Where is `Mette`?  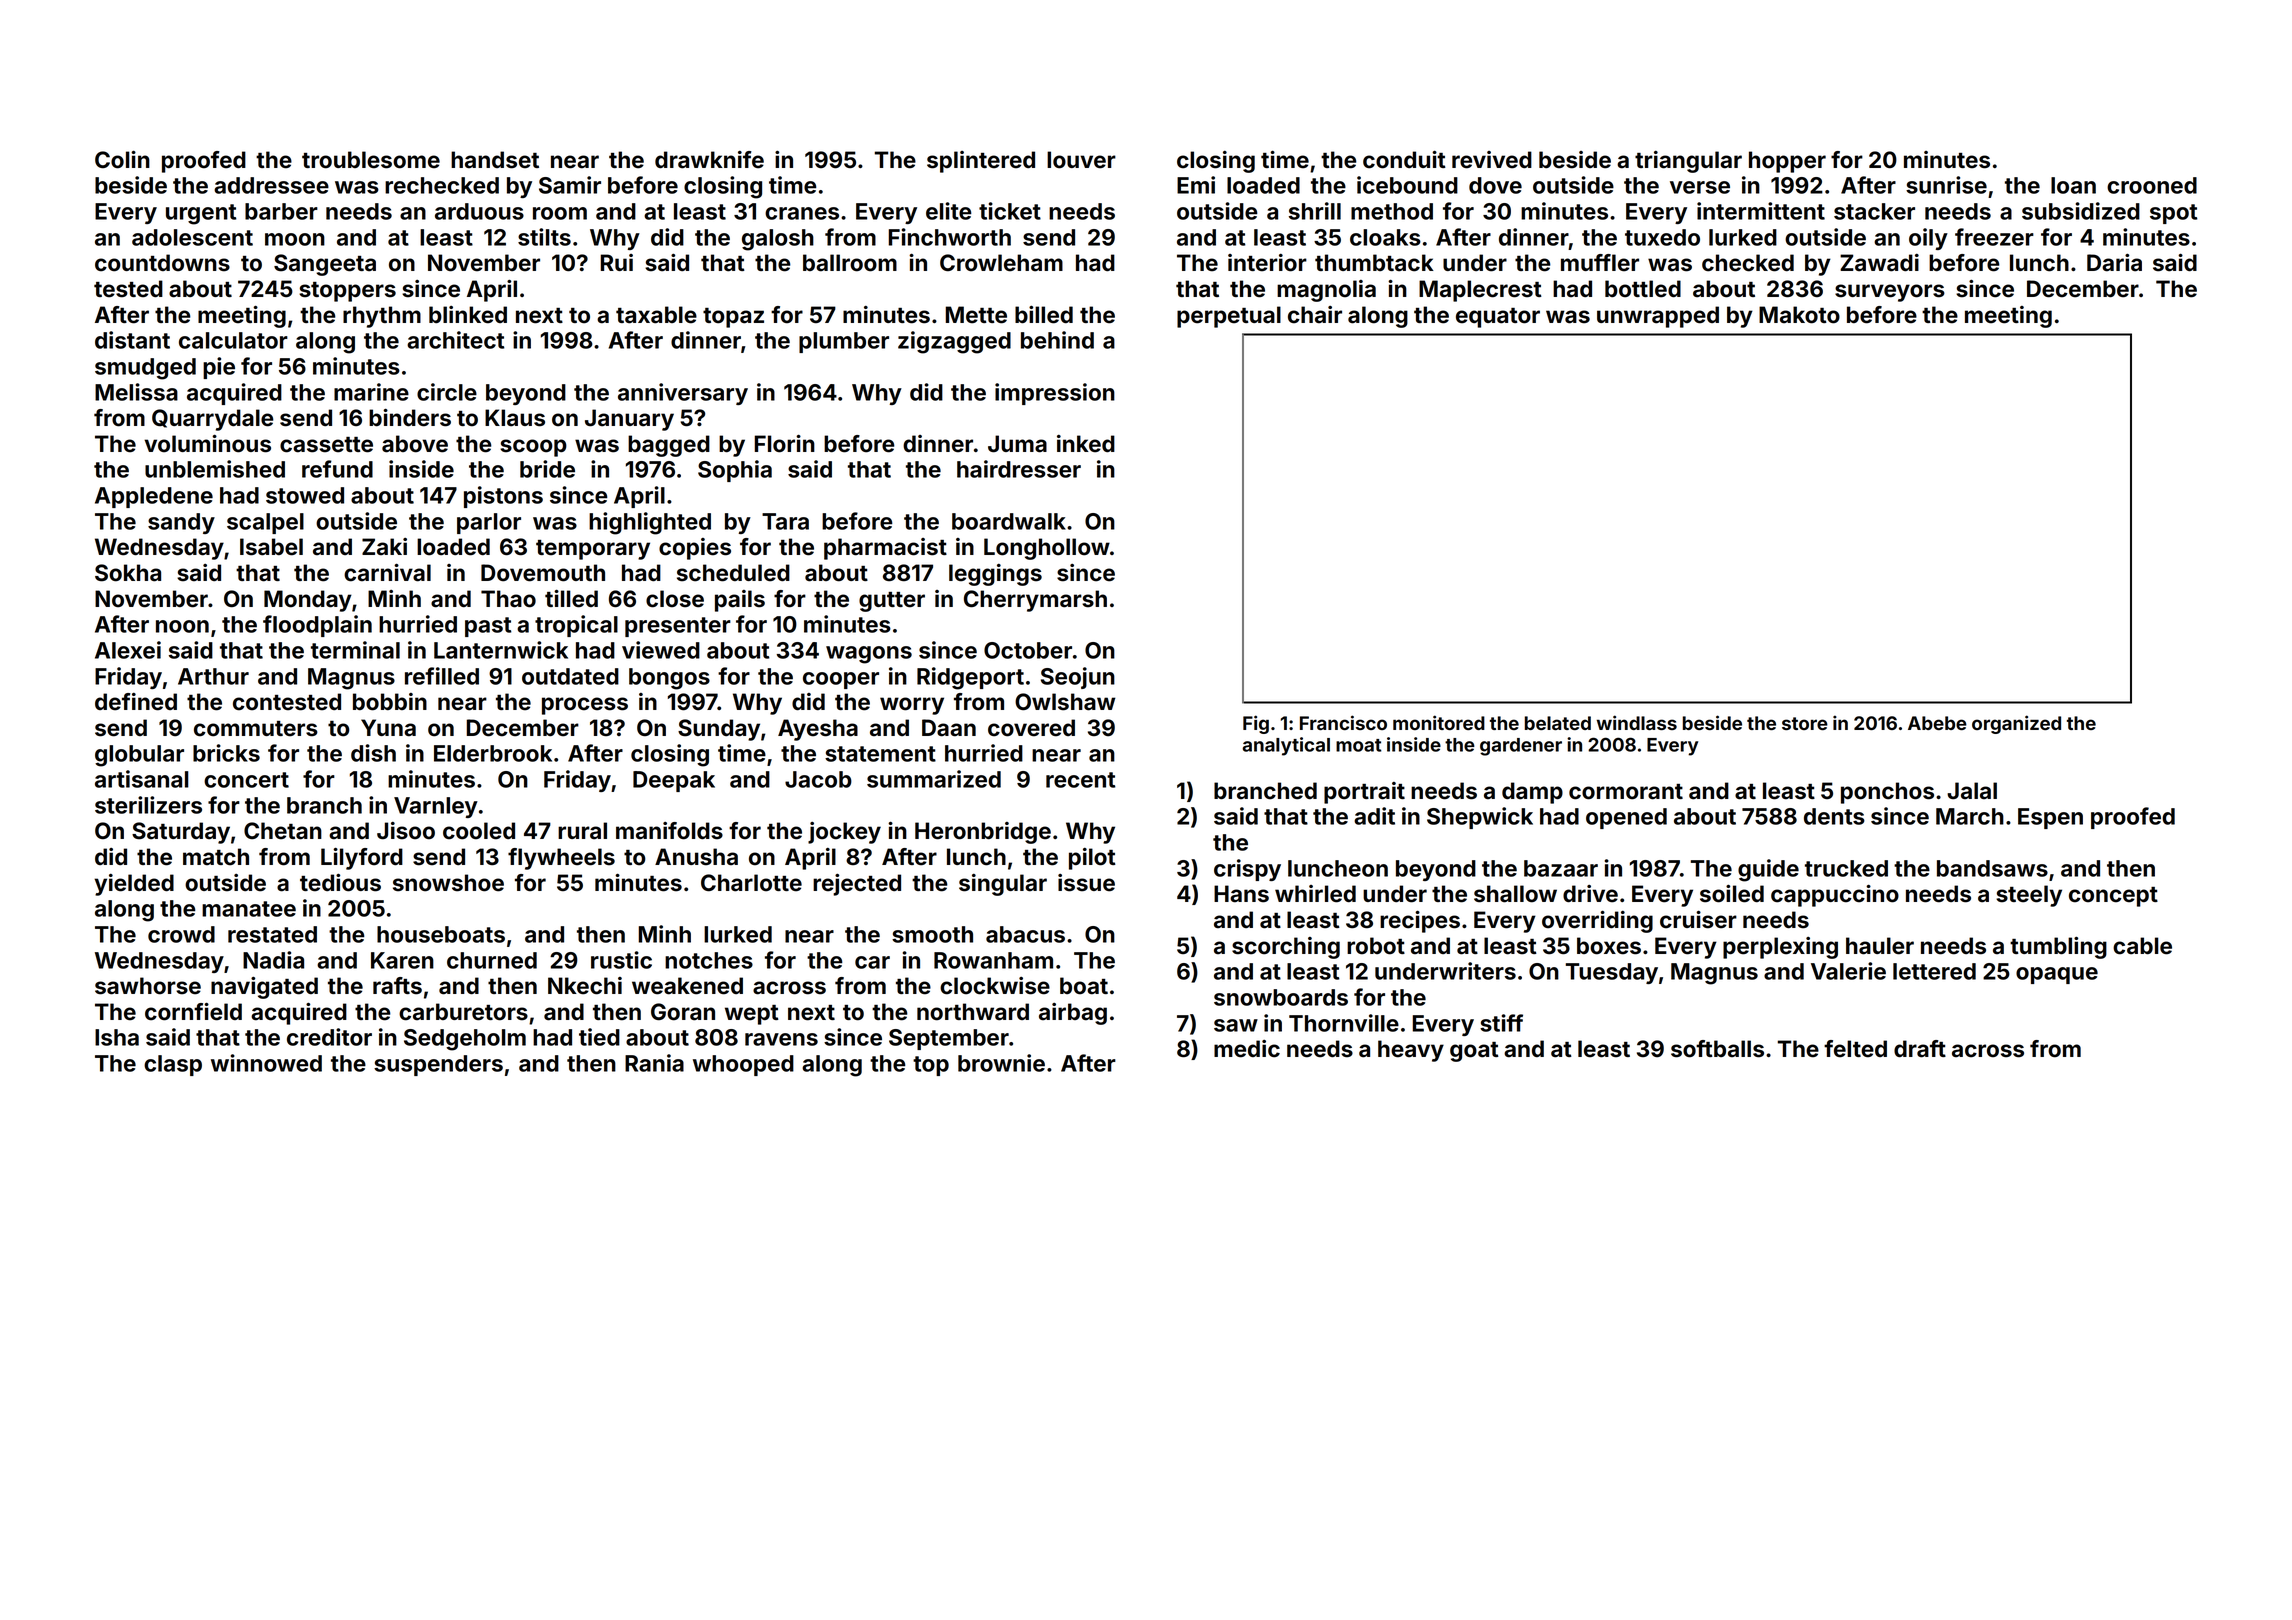 Mette is located at coordinates (976, 315).
